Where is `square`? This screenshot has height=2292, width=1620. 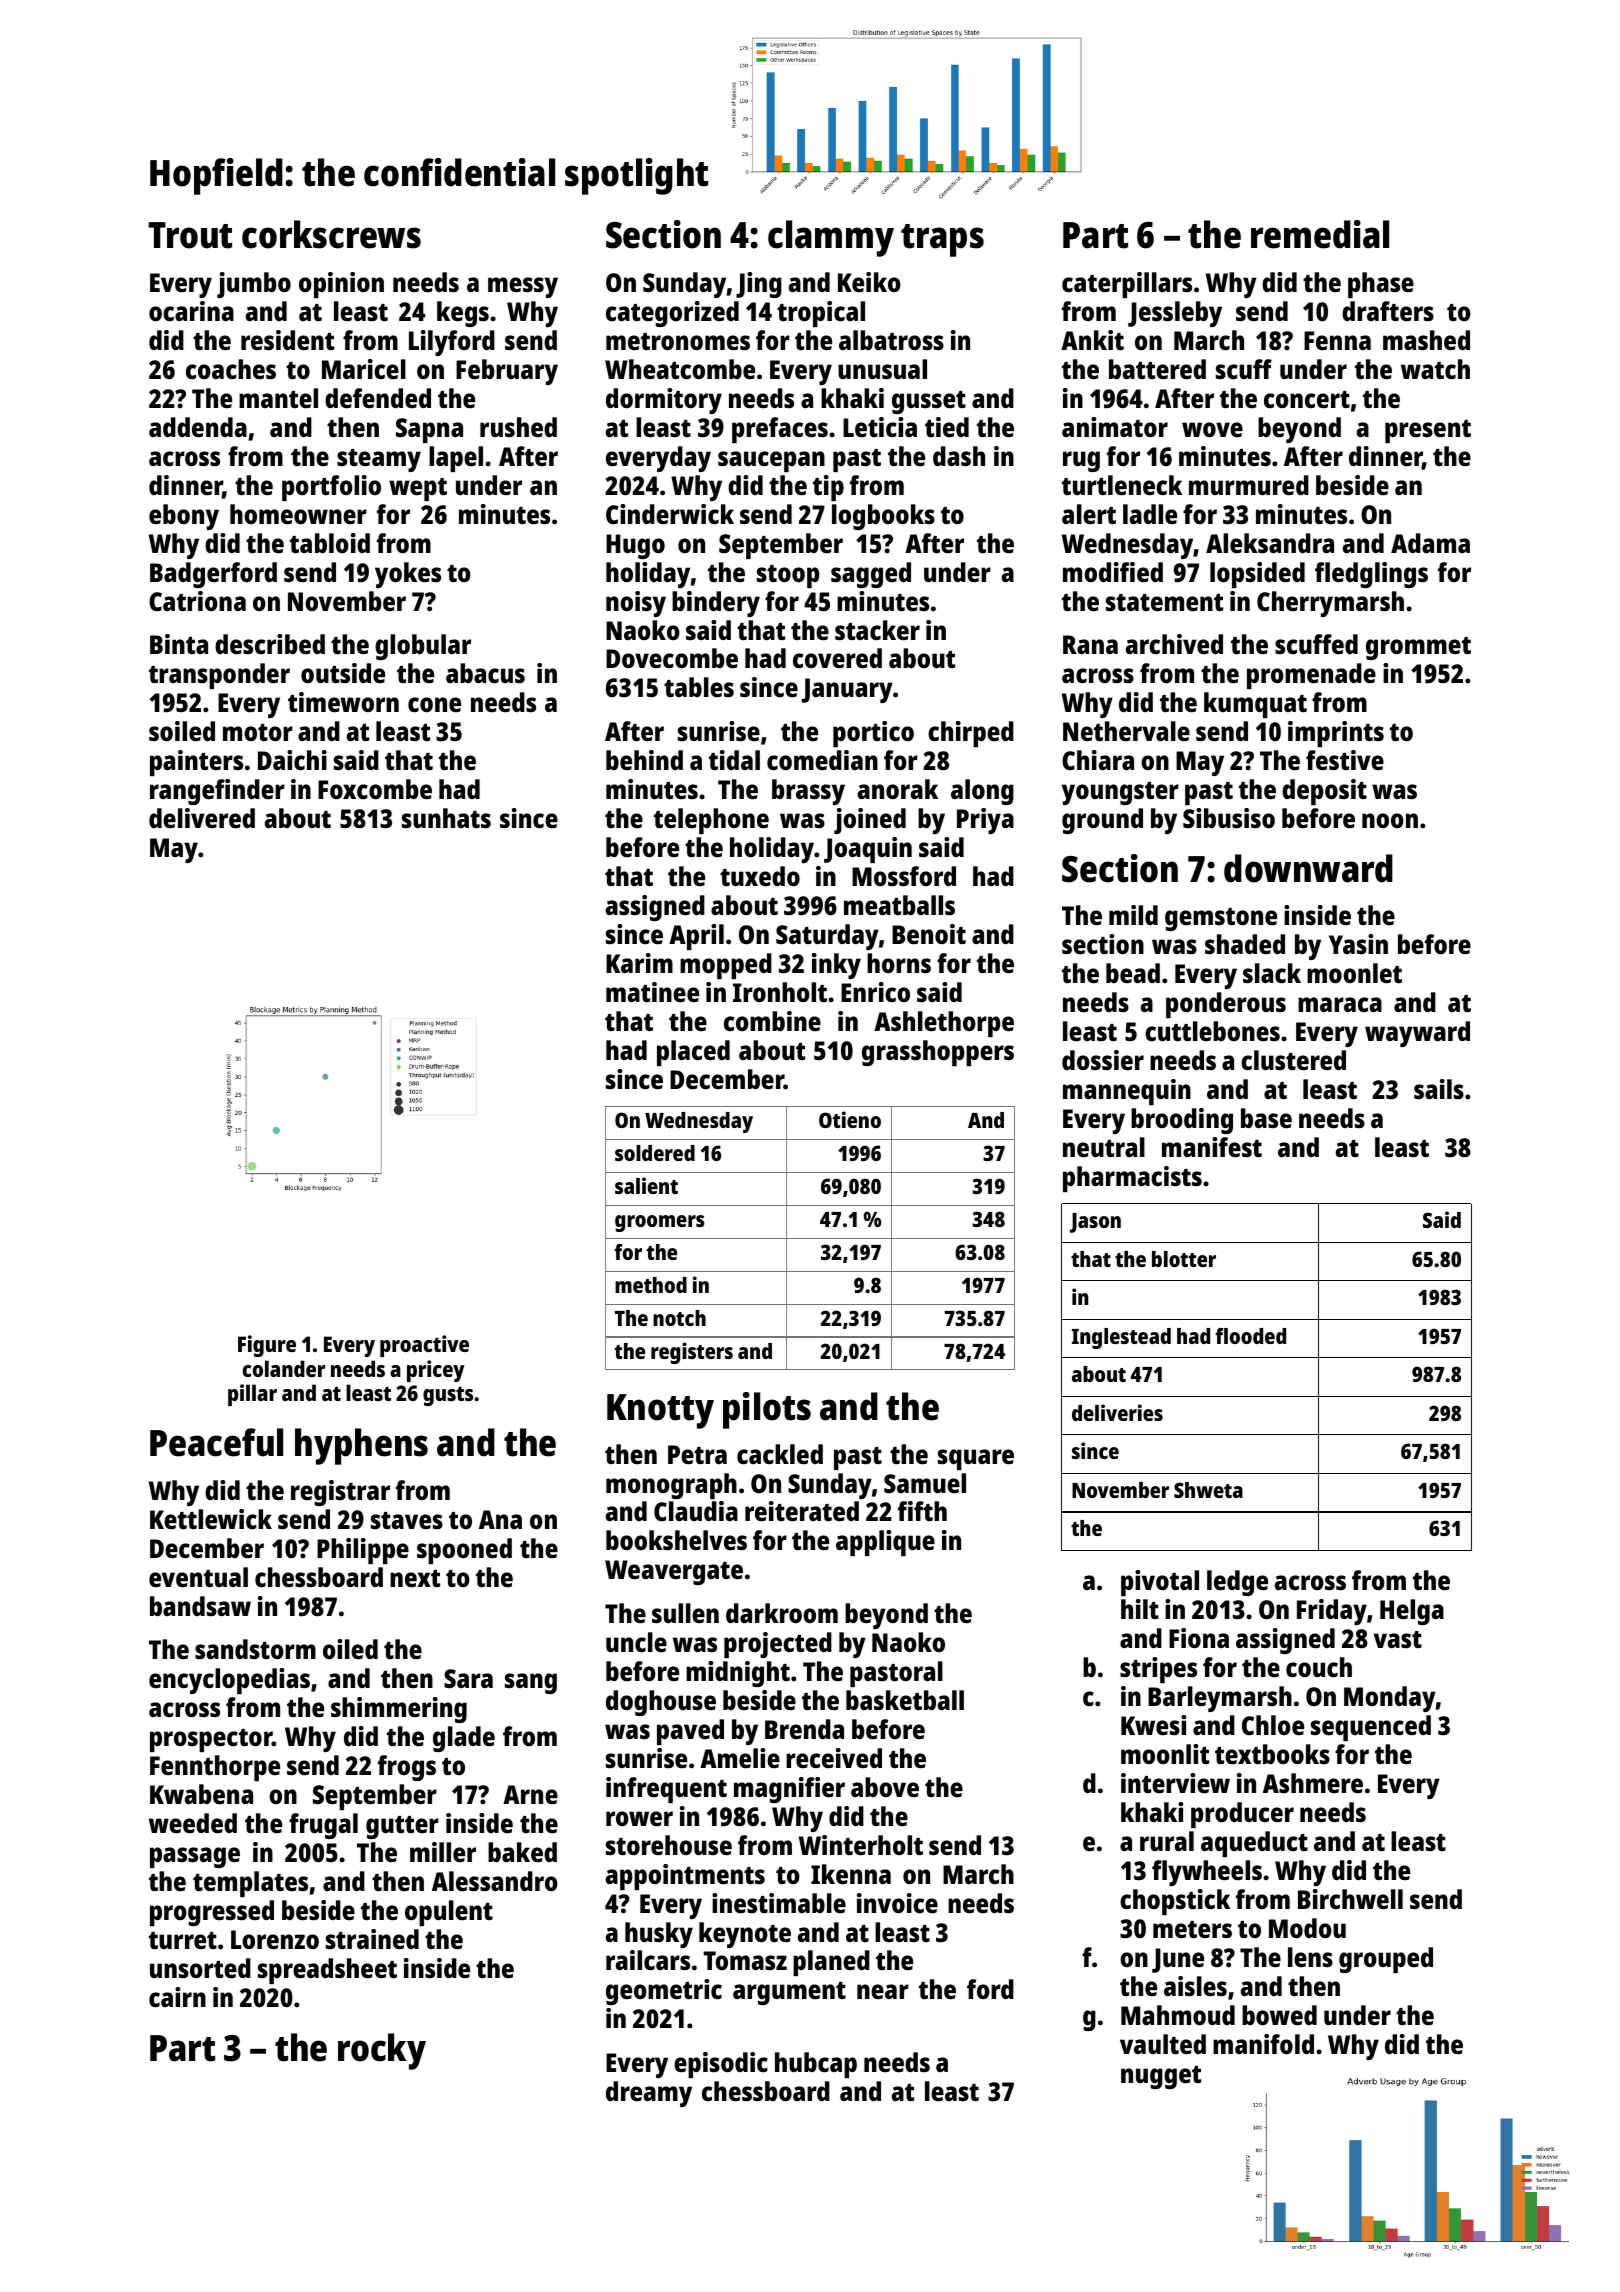
square is located at coordinates (976, 1459).
